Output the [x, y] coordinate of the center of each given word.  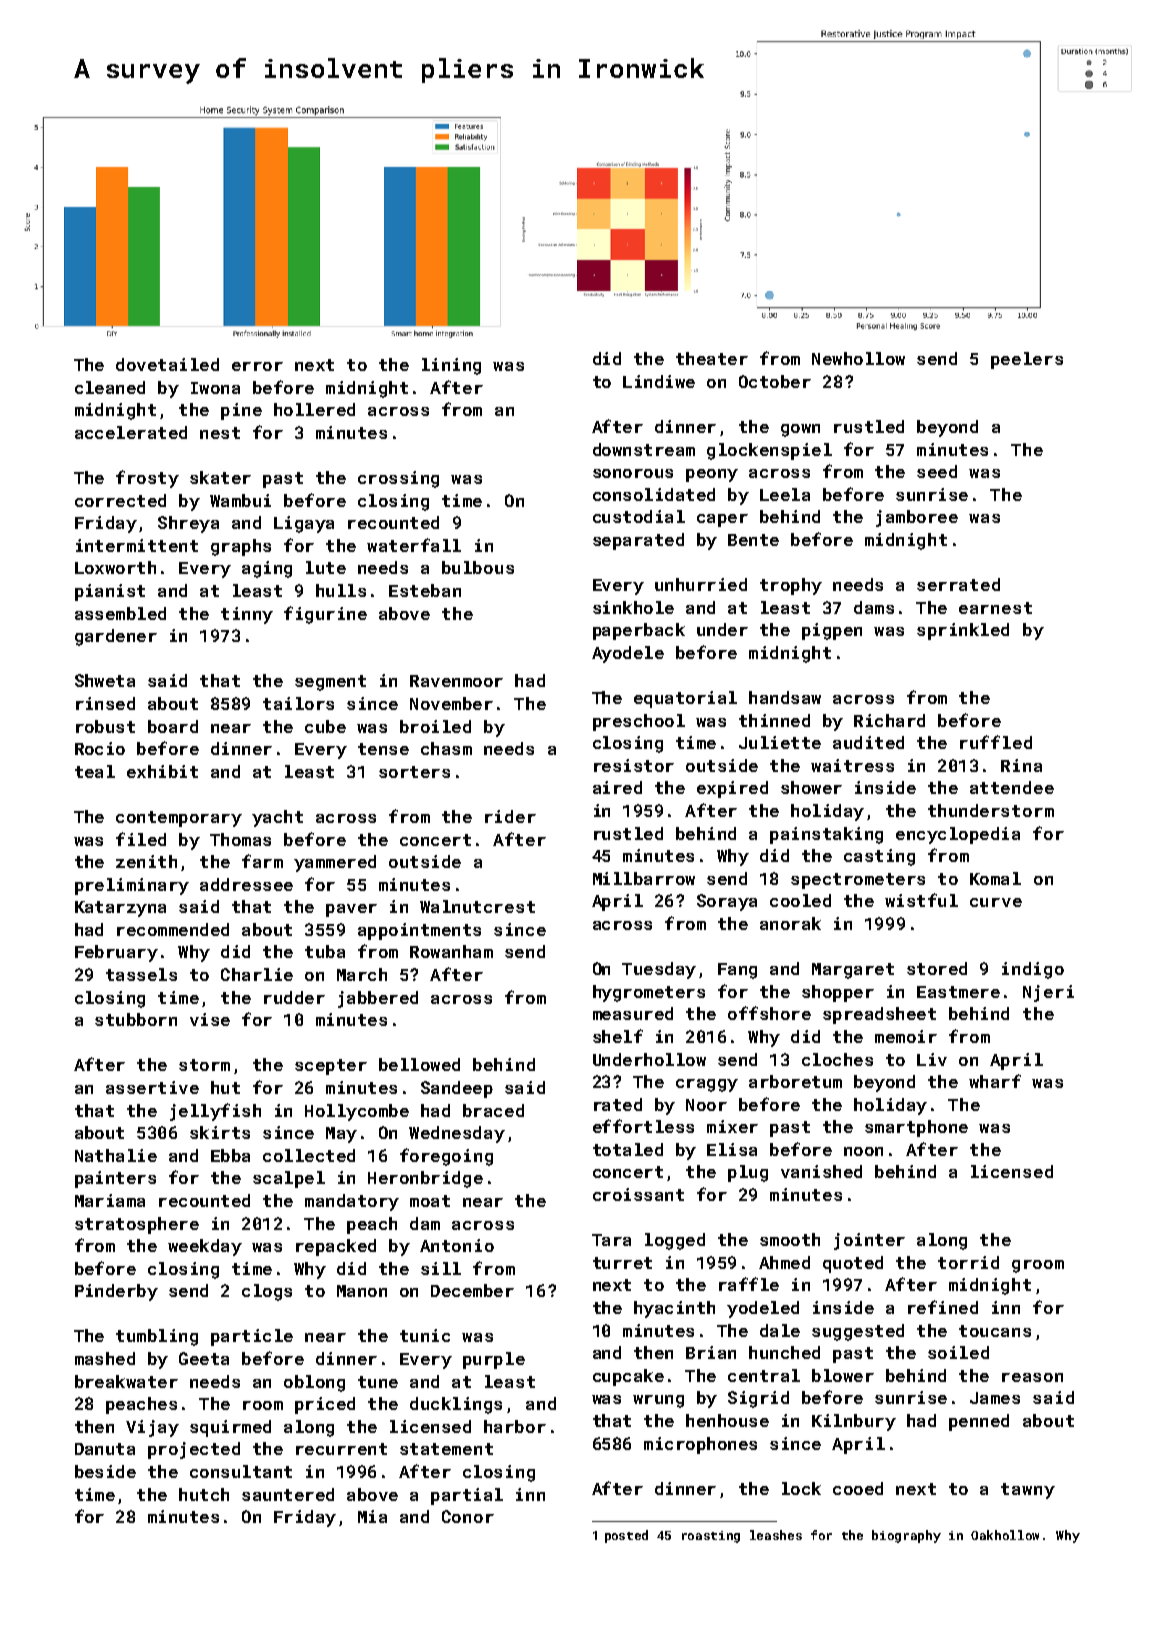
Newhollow [858, 358]
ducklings [456, 1405]
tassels [141, 974]
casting [879, 857]
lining [451, 366]
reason [1032, 1377]
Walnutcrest [477, 906]
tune [378, 1382]
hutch [204, 1494]
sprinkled [963, 631]
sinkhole [633, 607]
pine [241, 411]
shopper [838, 993]
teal [95, 771]
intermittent [137, 545]
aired [617, 787]
